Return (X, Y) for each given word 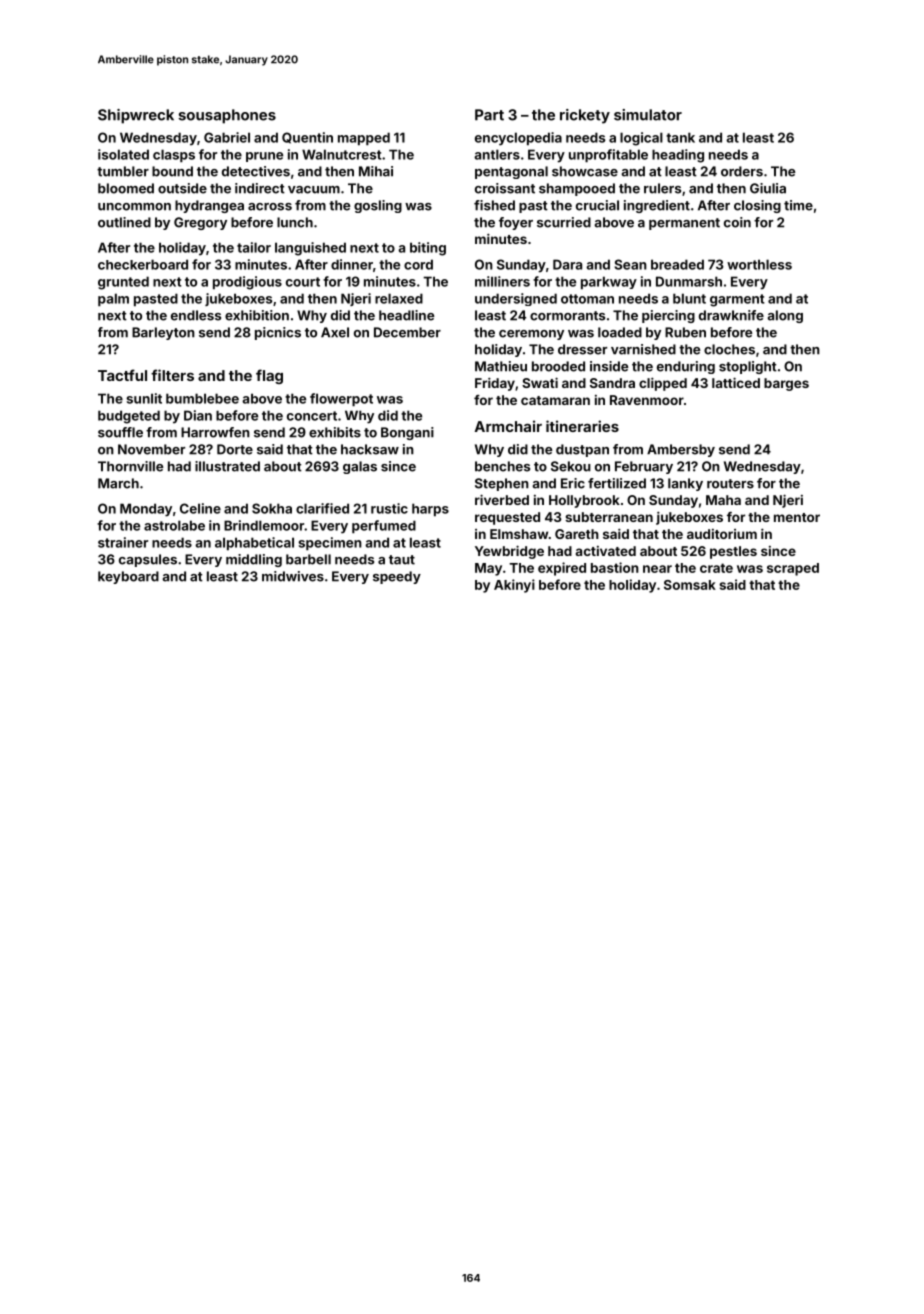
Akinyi (514, 586)
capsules (148, 560)
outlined (124, 222)
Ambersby (681, 450)
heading (678, 156)
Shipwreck (136, 116)
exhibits (335, 432)
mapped (364, 139)
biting (428, 249)
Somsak (690, 585)
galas (360, 467)
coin (737, 222)
